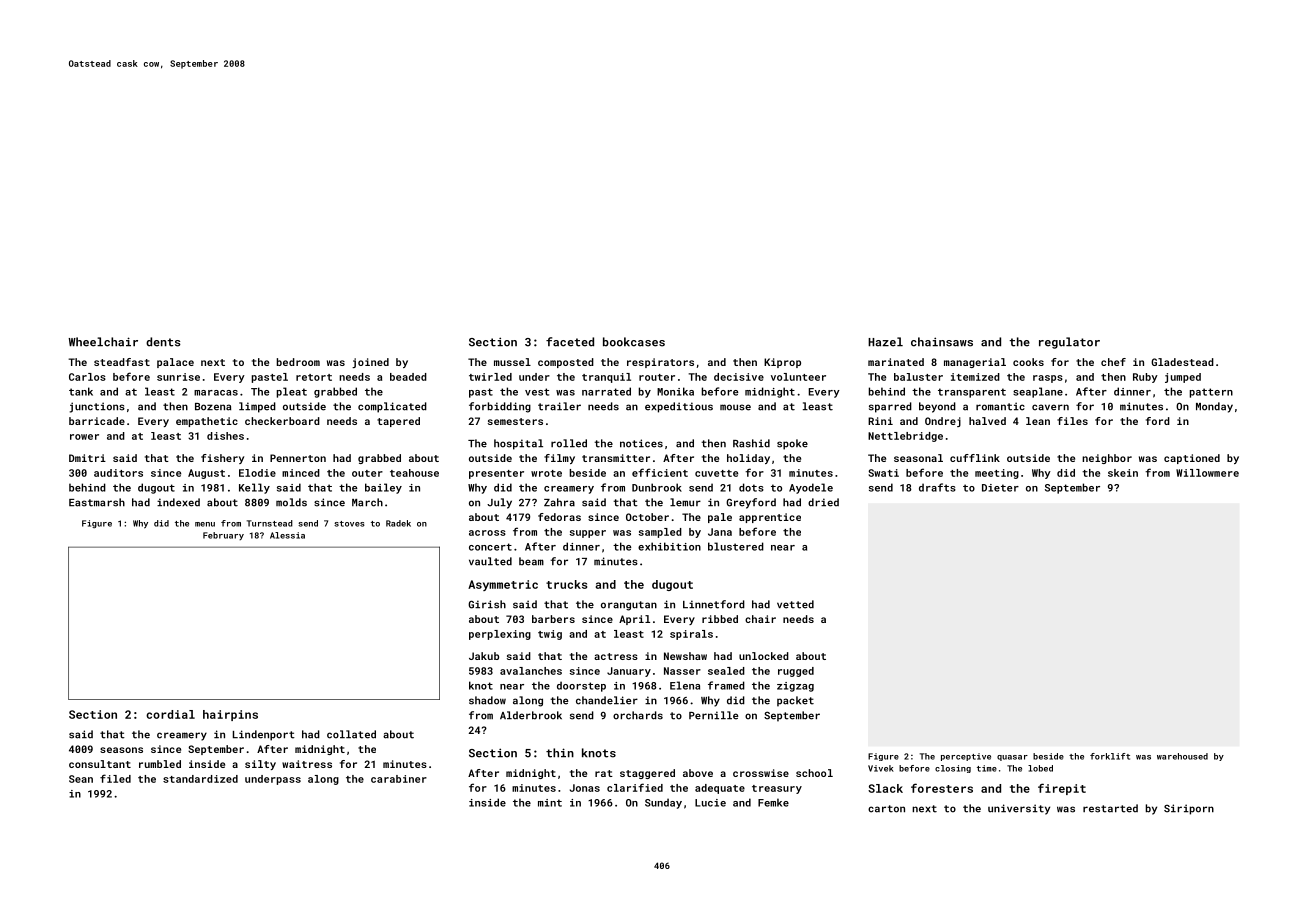 The image size is (1308, 924). I want to click on fedoras, so click(559, 517).
